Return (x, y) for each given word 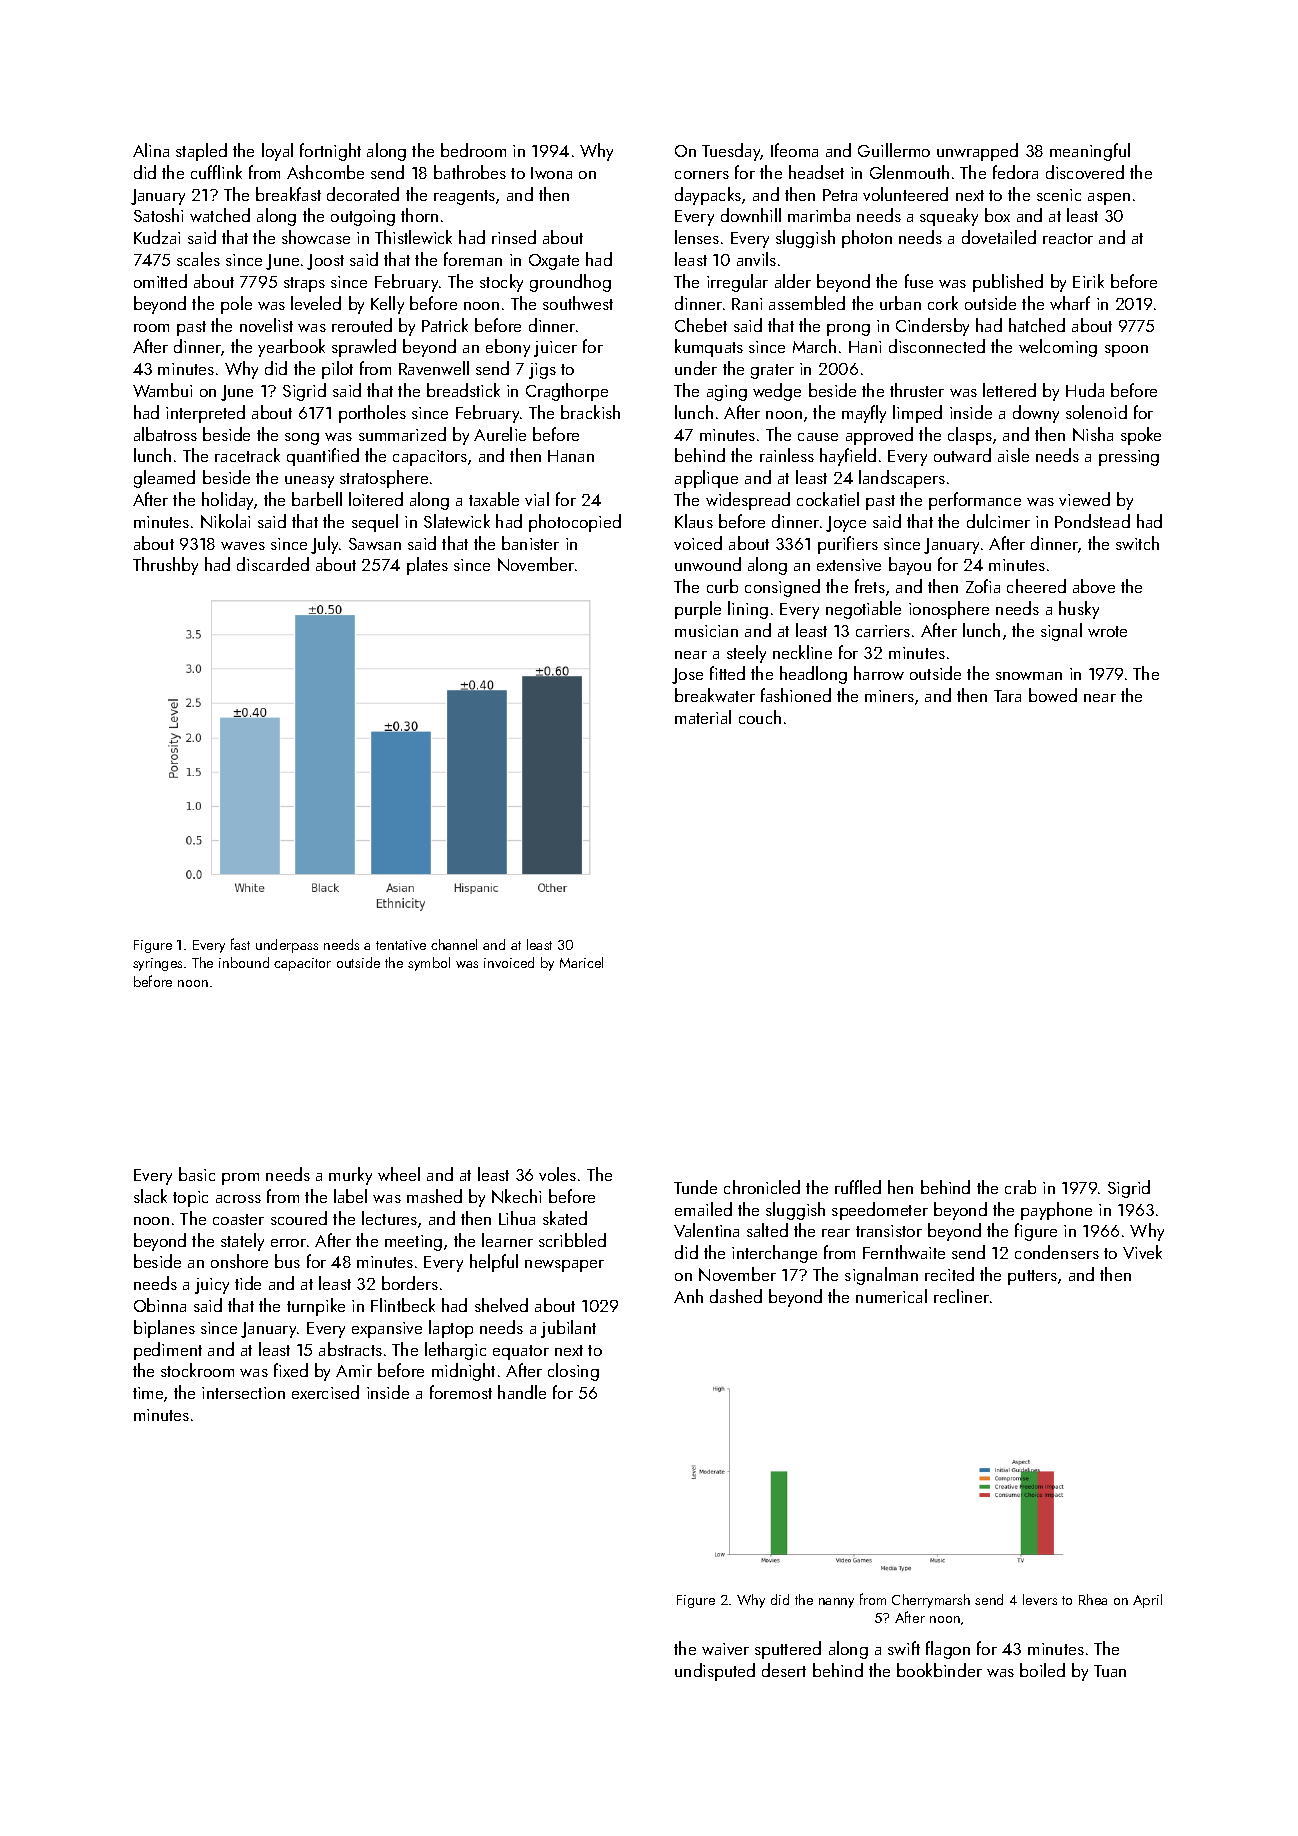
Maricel (581, 962)
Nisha (1093, 434)
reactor (1068, 238)
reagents (464, 197)
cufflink (216, 172)
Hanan (571, 456)
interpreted (205, 414)
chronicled (762, 1187)
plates (427, 566)
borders (410, 1283)
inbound (244, 962)
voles (557, 1174)
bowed (1053, 695)
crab (1020, 1187)
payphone (1056, 1211)
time (148, 1393)
